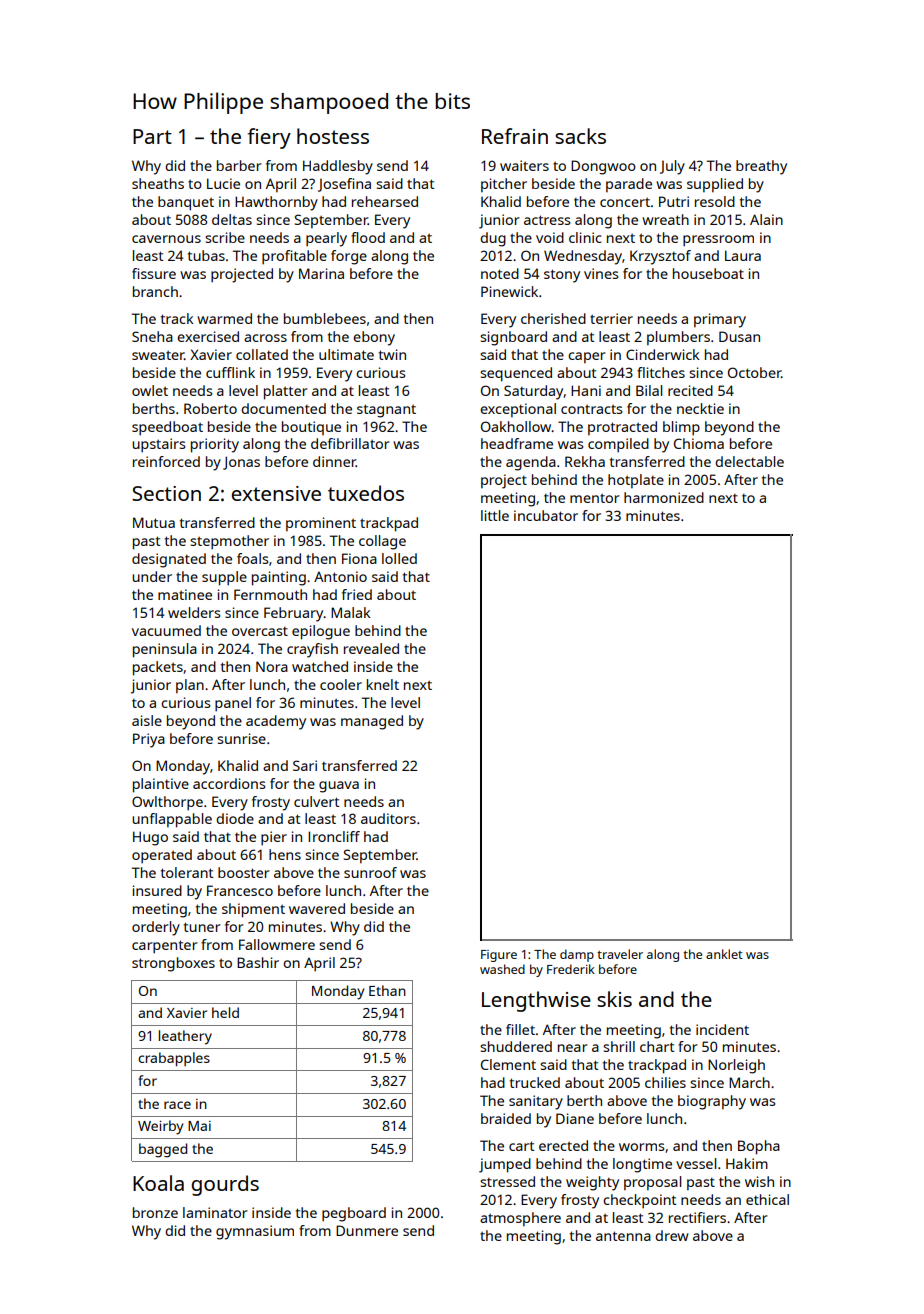 This screenshot has height=1314, width=924. Describe the element at coordinates (147, 720) in the screenshot. I see `aisle` at that location.
